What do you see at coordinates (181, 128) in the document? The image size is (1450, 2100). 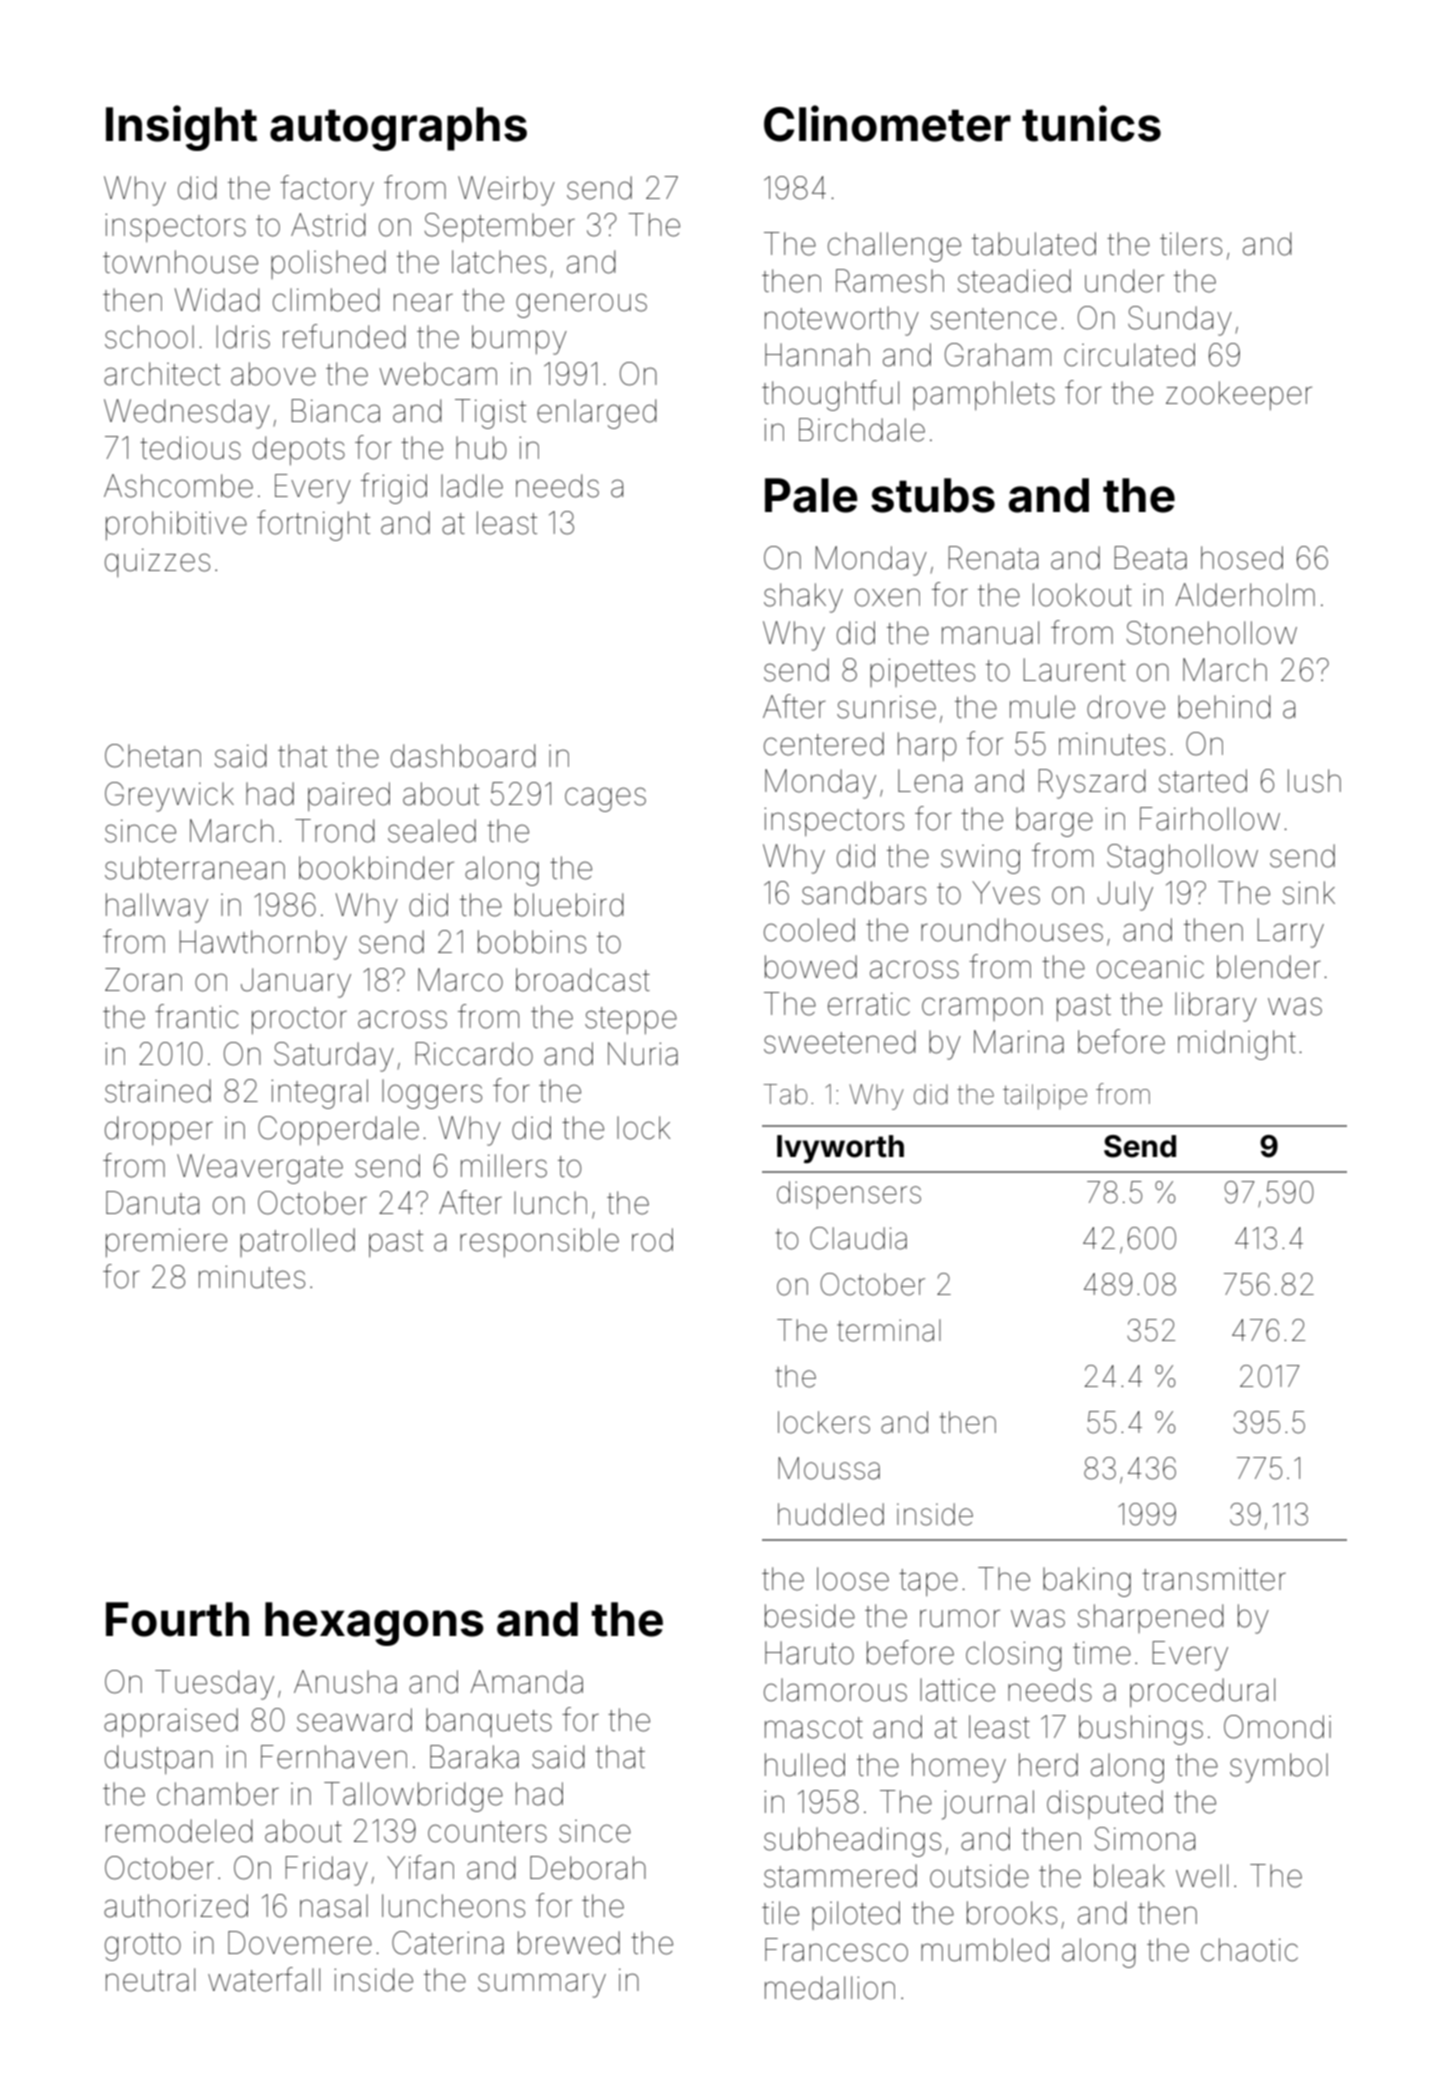 I see `Insight` at bounding box center [181, 128].
